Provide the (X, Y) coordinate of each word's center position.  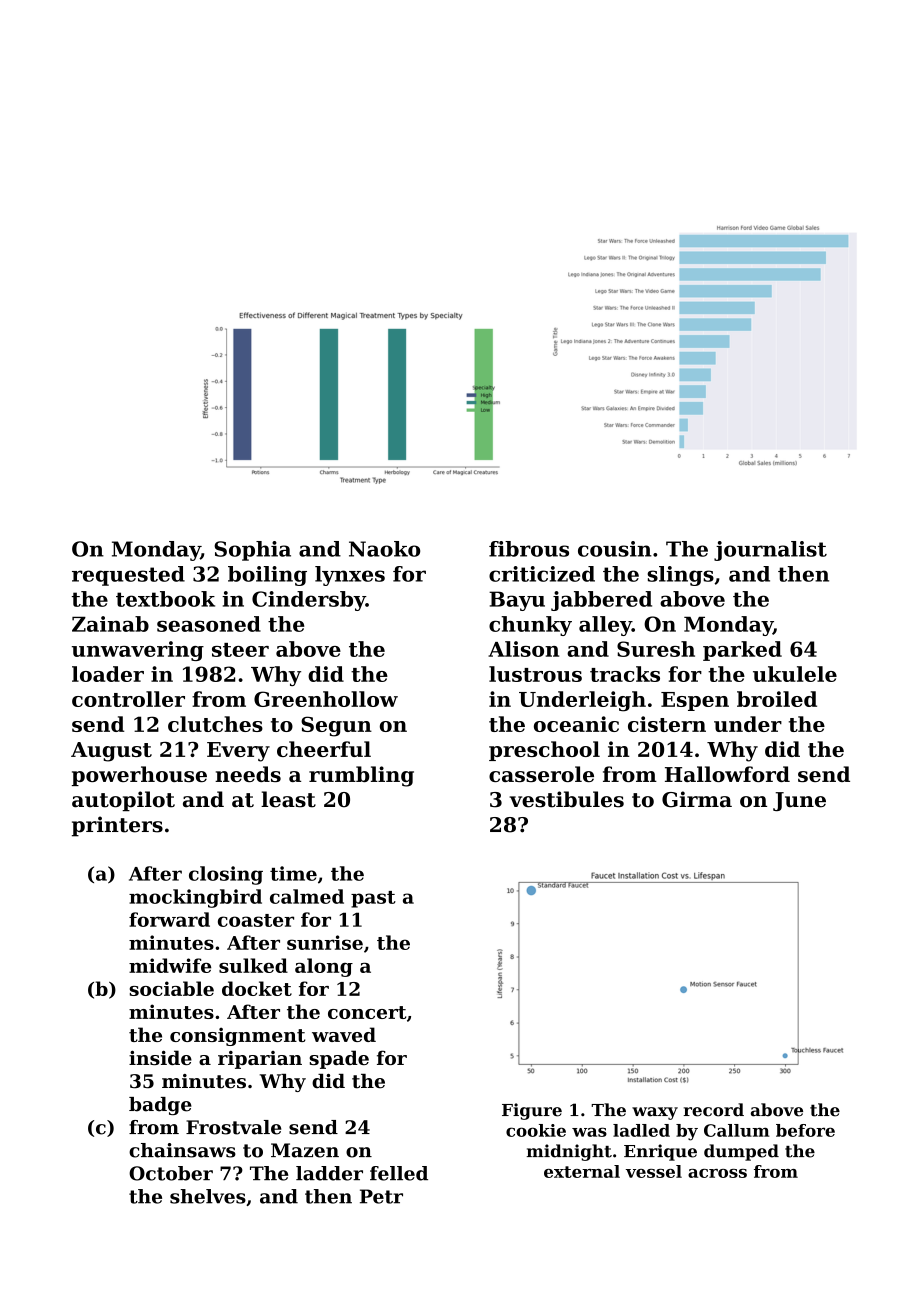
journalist (770, 551)
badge (160, 1106)
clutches (215, 724)
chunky (530, 626)
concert (367, 1012)
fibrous (529, 549)
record (714, 1110)
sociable (171, 988)
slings (681, 576)
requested (128, 576)
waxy (655, 1113)
